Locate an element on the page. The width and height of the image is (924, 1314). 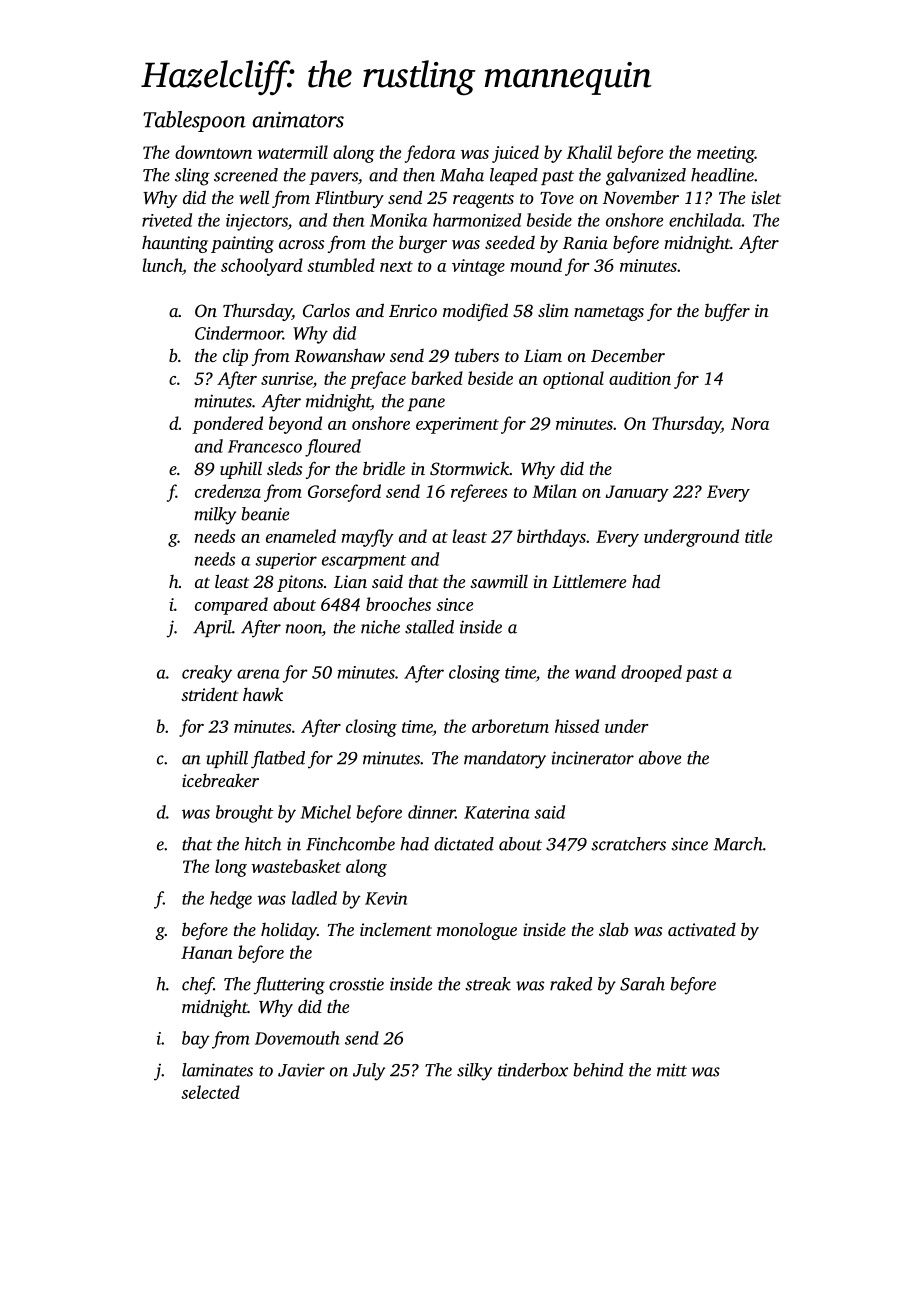
Dovemouth is located at coordinates (297, 1038).
